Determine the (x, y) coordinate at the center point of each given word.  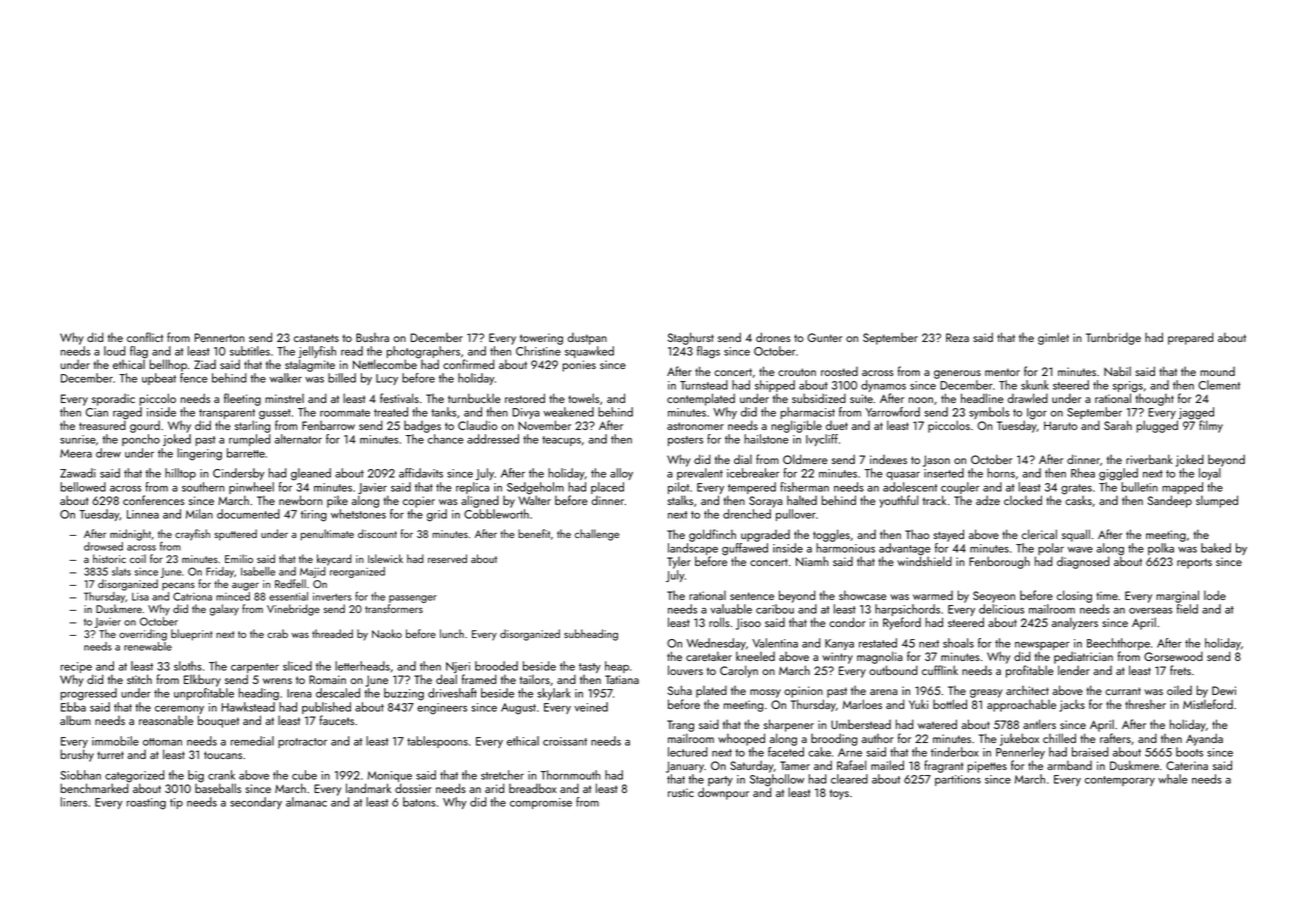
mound (1217, 371)
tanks (443, 412)
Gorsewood (1173, 656)
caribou (775, 609)
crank (221, 775)
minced (233, 596)
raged (127, 413)
